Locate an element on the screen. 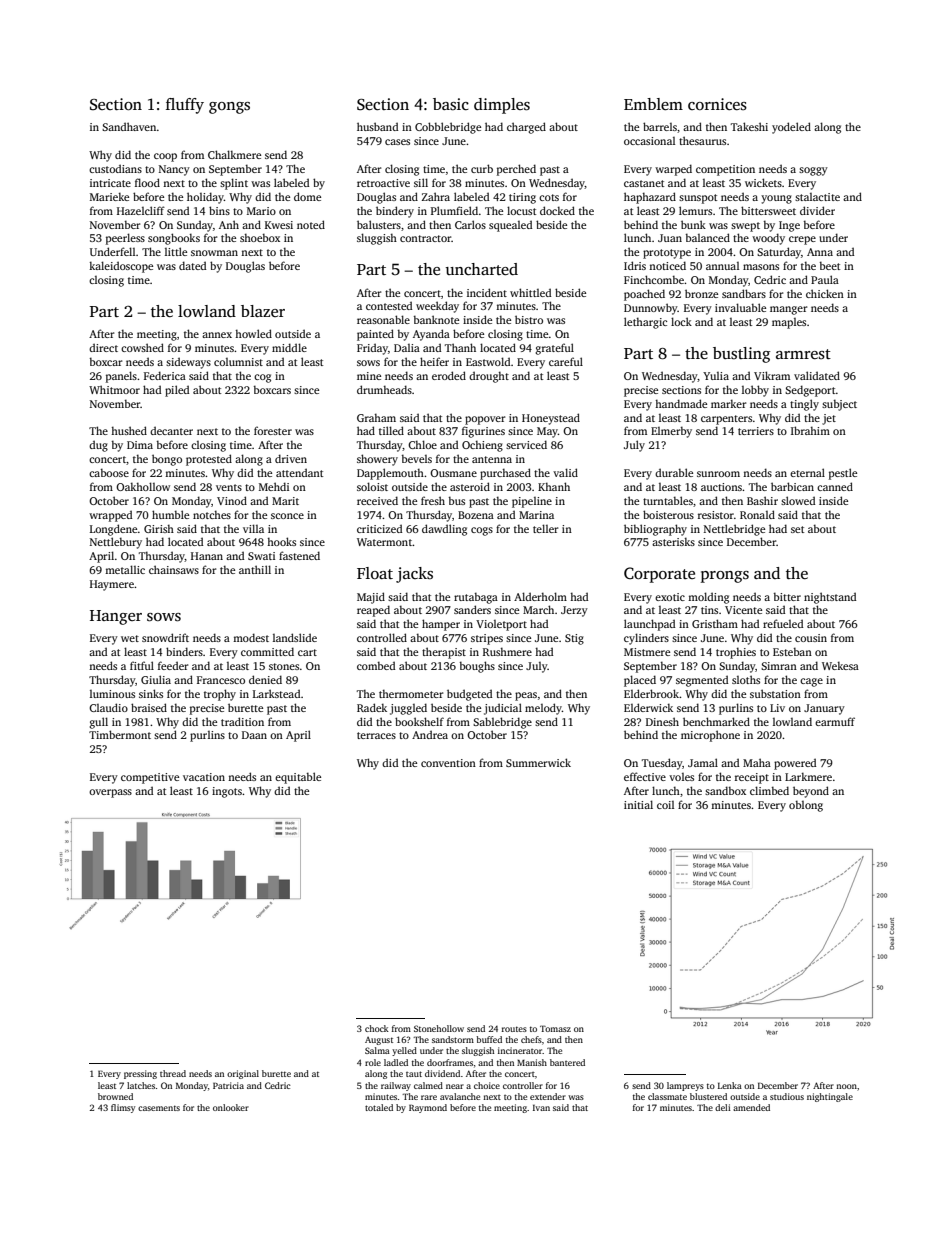 The height and width of the screenshot is (1233, 952). peas is located at coordinates (526, 696).
